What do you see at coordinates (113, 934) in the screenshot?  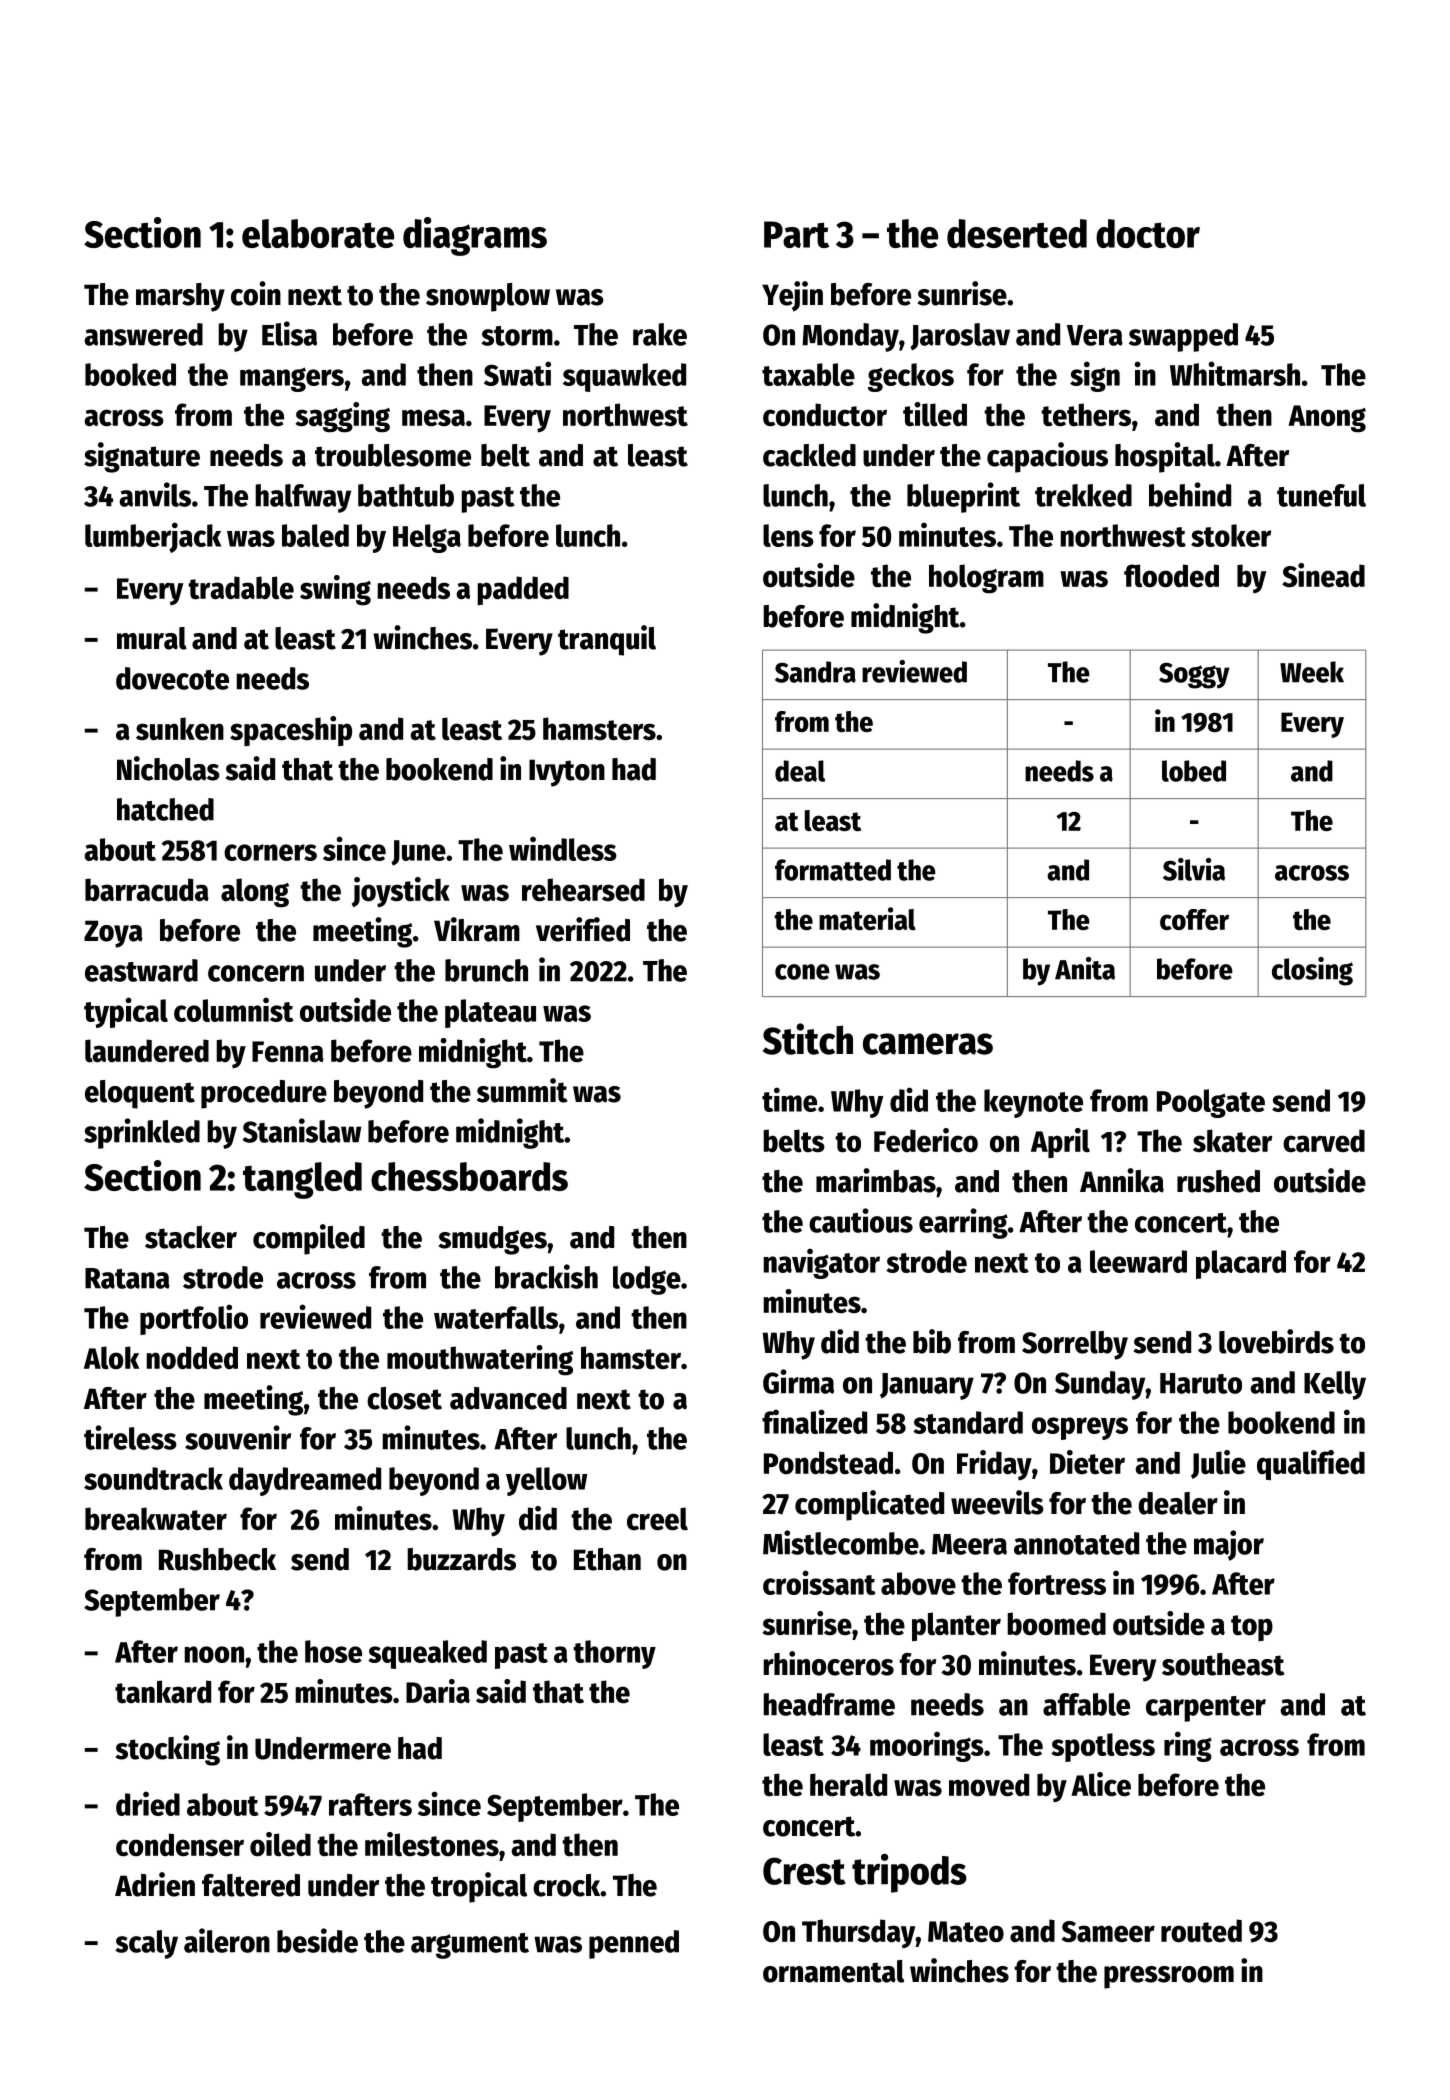 I see `Zoya` at bounding box center [113, 934].
